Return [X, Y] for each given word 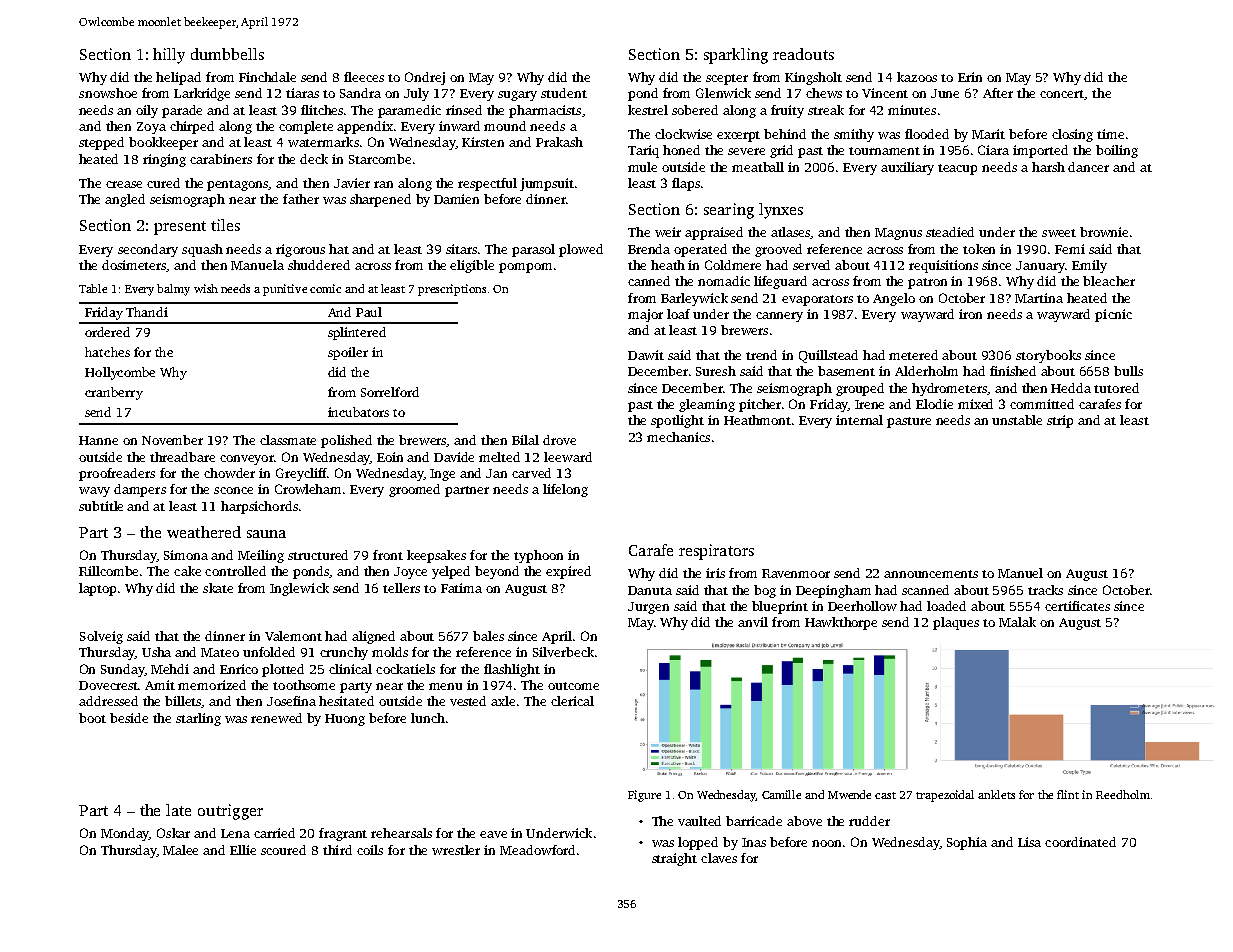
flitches [322, 110]
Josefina [291, 701]
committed [1042, 404]
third [337, 850]
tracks [1045, 590]
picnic [1113, 315]
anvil [753, 622]
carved [531, 473]
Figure [644, 796]
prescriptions [452, 290]
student [564, 93]
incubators [358, 412]
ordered [107, 332]
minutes [912, 110]
